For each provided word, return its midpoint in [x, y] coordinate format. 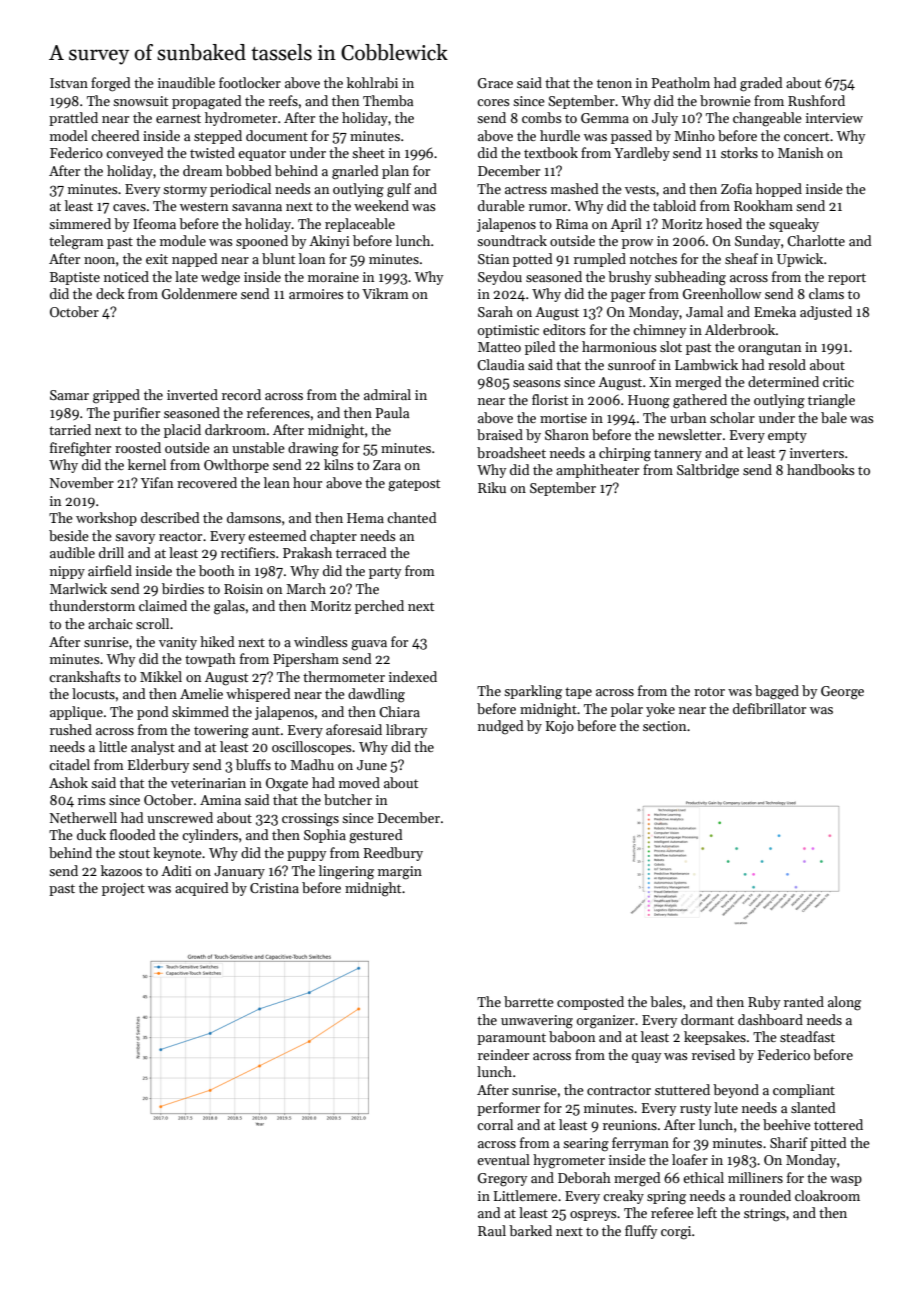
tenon [614, 83]
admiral [387, 394]
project [123, 889]
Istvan [69, 83]
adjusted [826, 313]
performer [508, 1109]
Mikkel [161, 676]
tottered [838, 1124]
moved [359, 782]
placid [182, 431]
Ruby [764, 1003]
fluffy [641, 1232]
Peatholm [680, 82]
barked [530, 1230]
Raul [492, 1230]
